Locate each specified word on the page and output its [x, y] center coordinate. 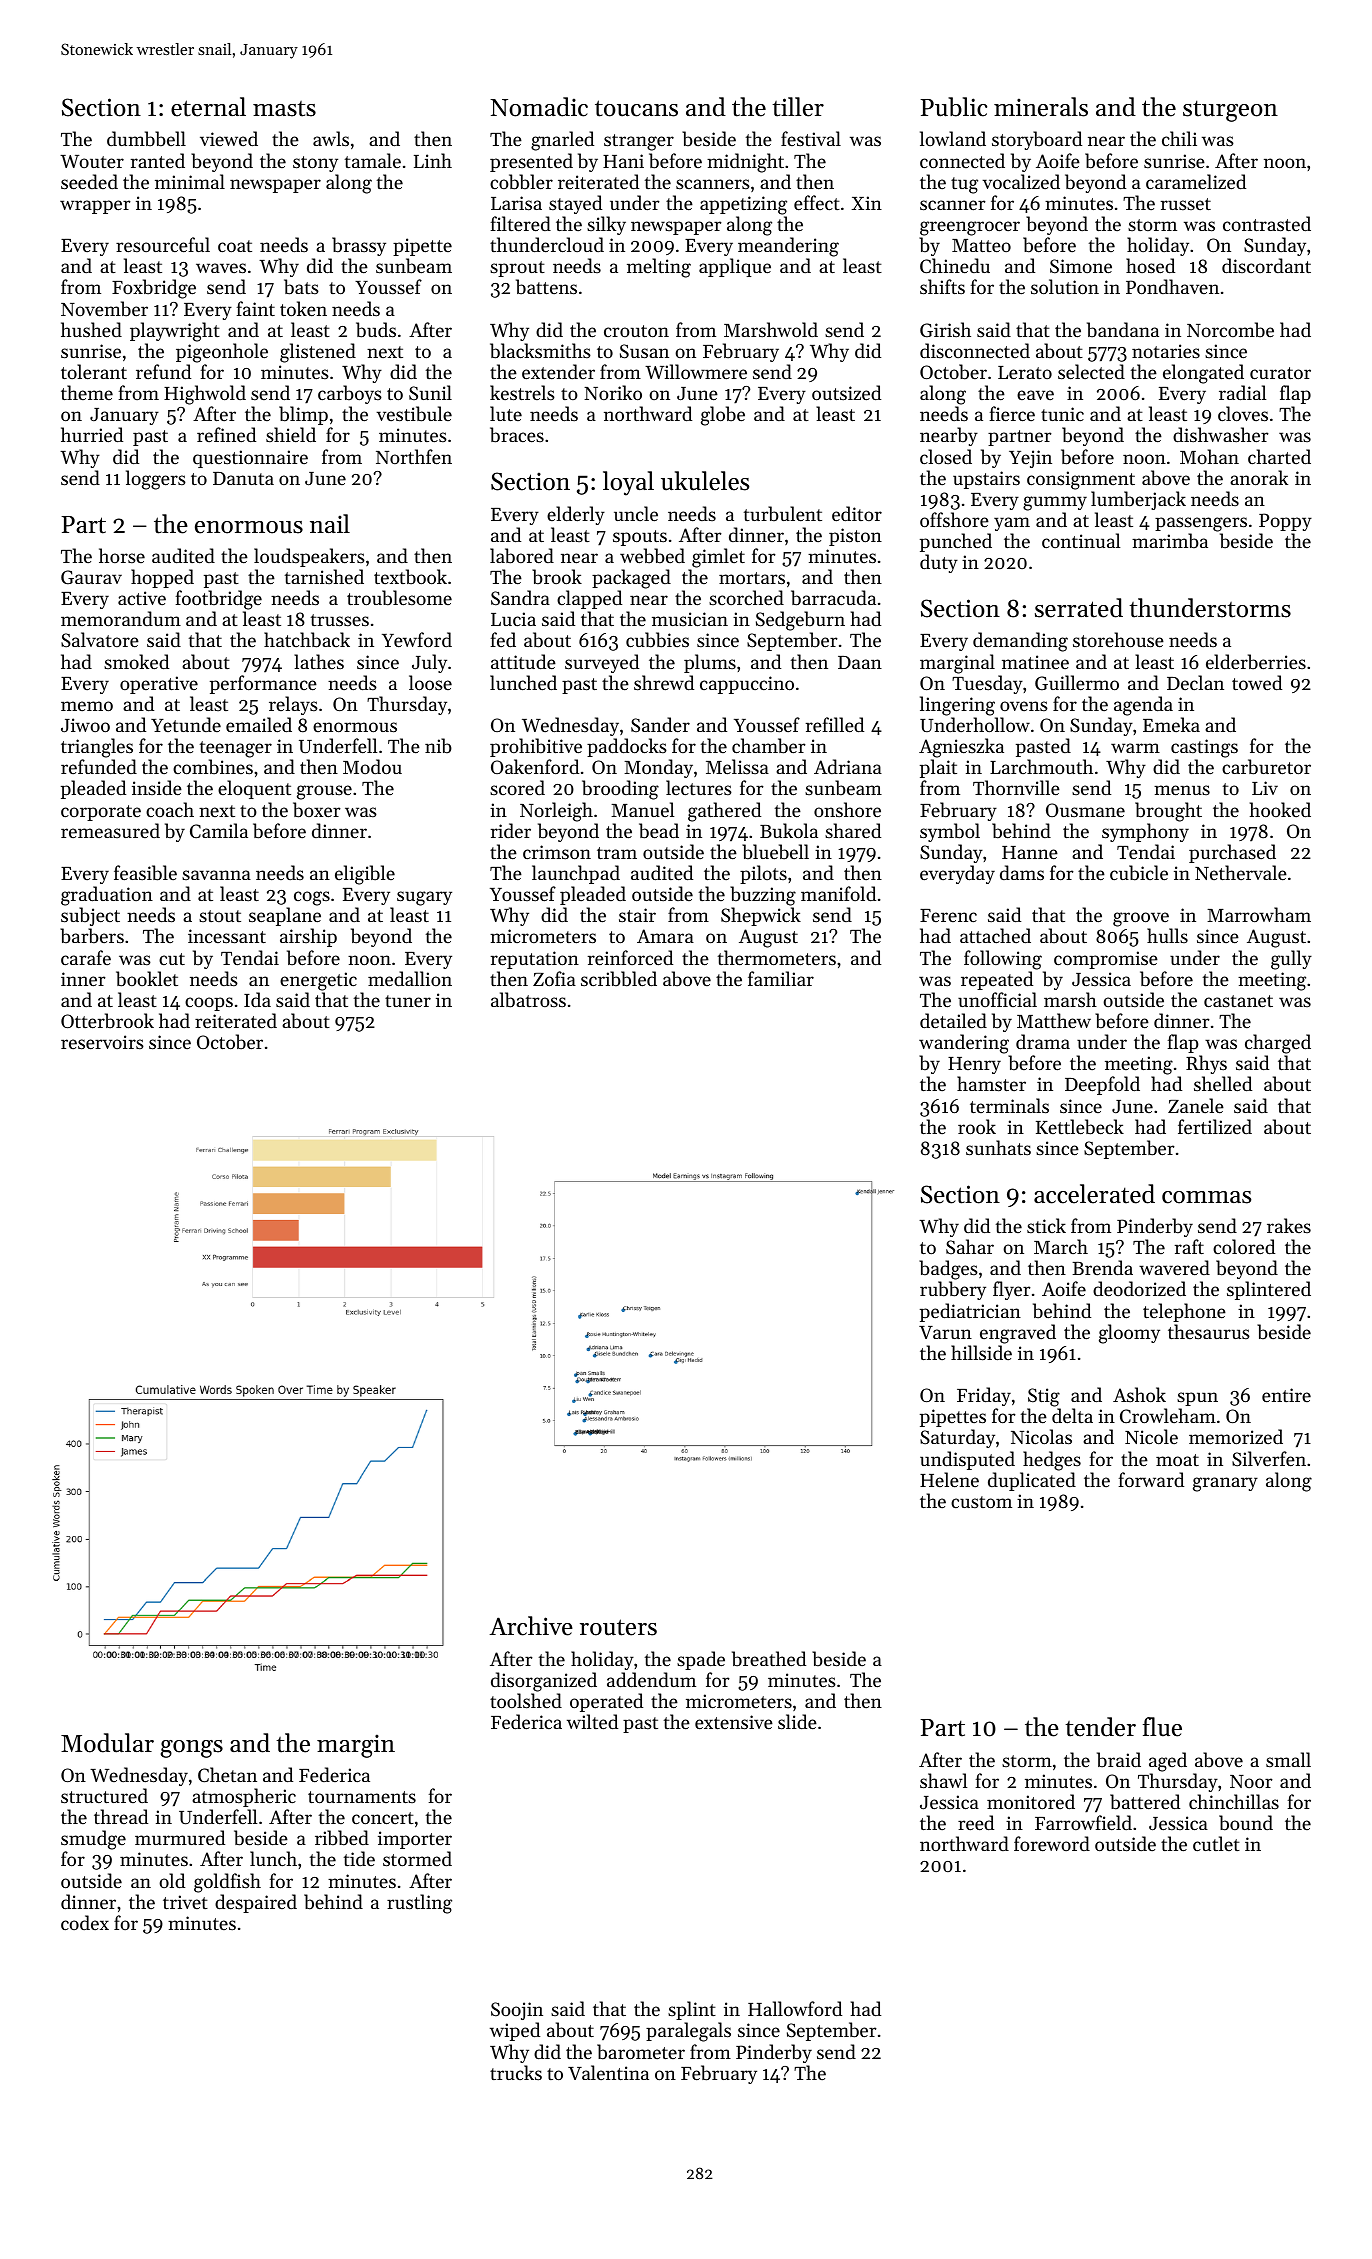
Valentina [608, 2072]
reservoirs [102, 1042]
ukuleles [705, 481]
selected [1091, 371]
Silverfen [1269, 1459]
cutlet [1216, 1843]
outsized [846, 392]
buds [376, 330]
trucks [516, 2072]
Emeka [1171, 724]
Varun [945, 1332]
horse [122, 555]
